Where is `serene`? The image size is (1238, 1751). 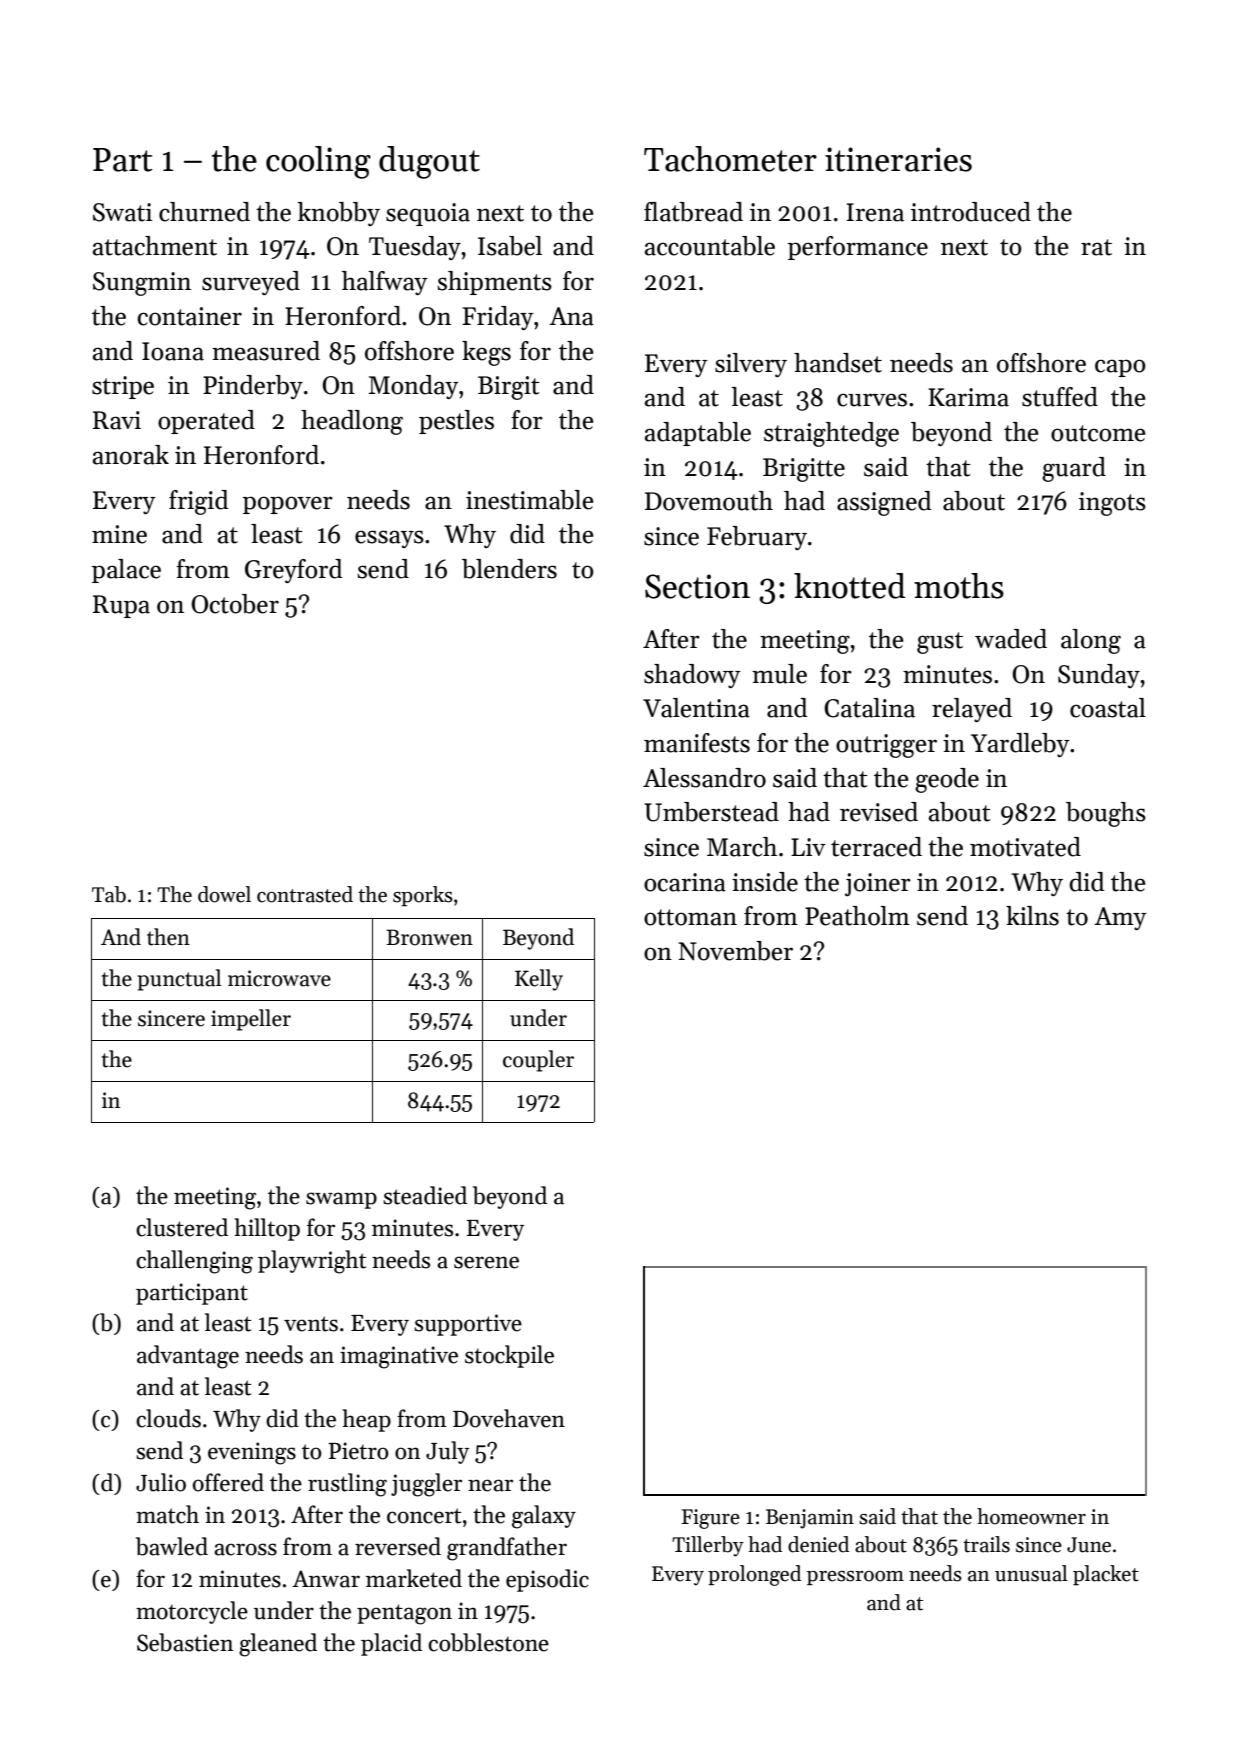
serene is located at coordinates (486, 1262).
